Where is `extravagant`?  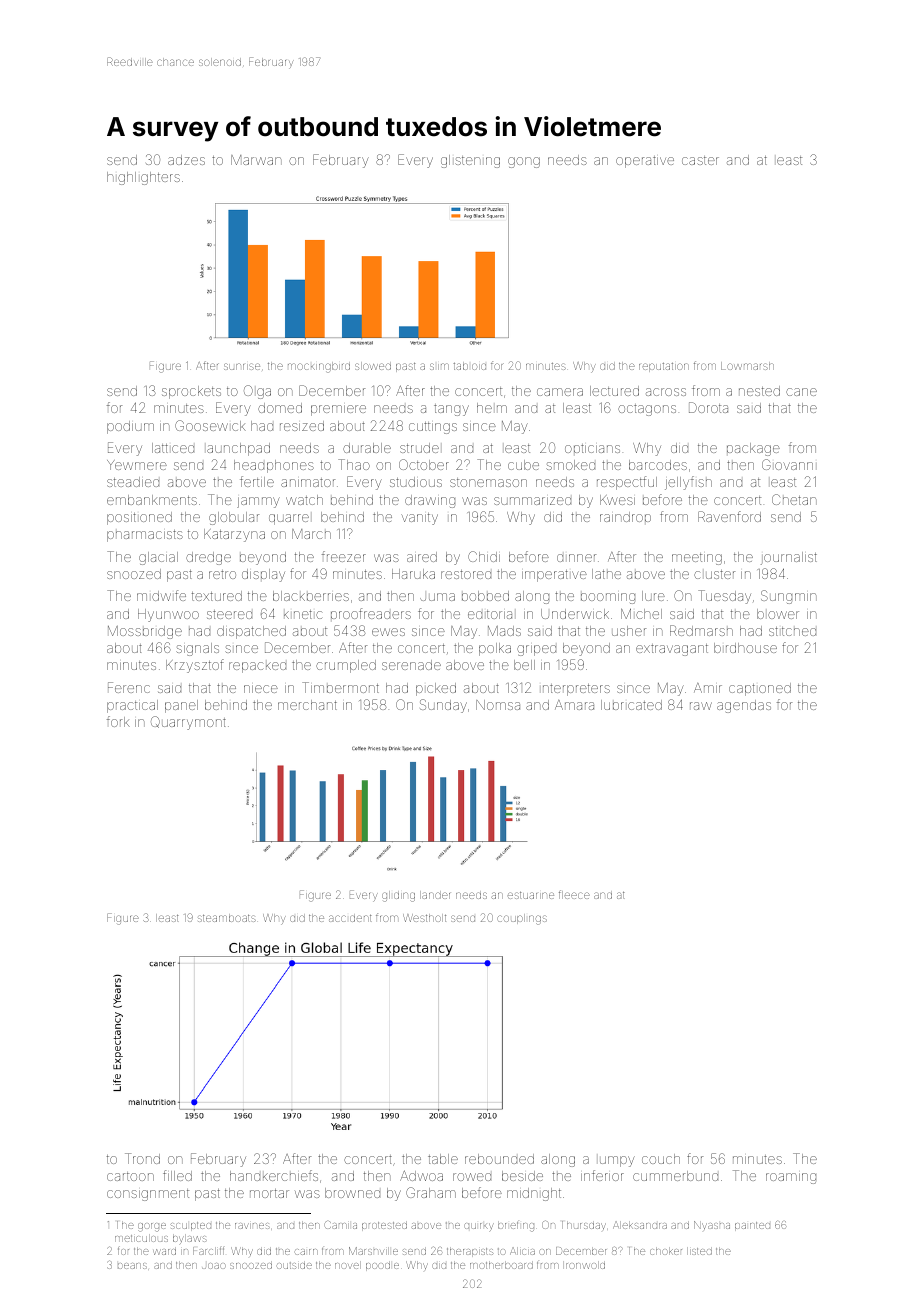
extravagant is located at coordinates (672, 650).
